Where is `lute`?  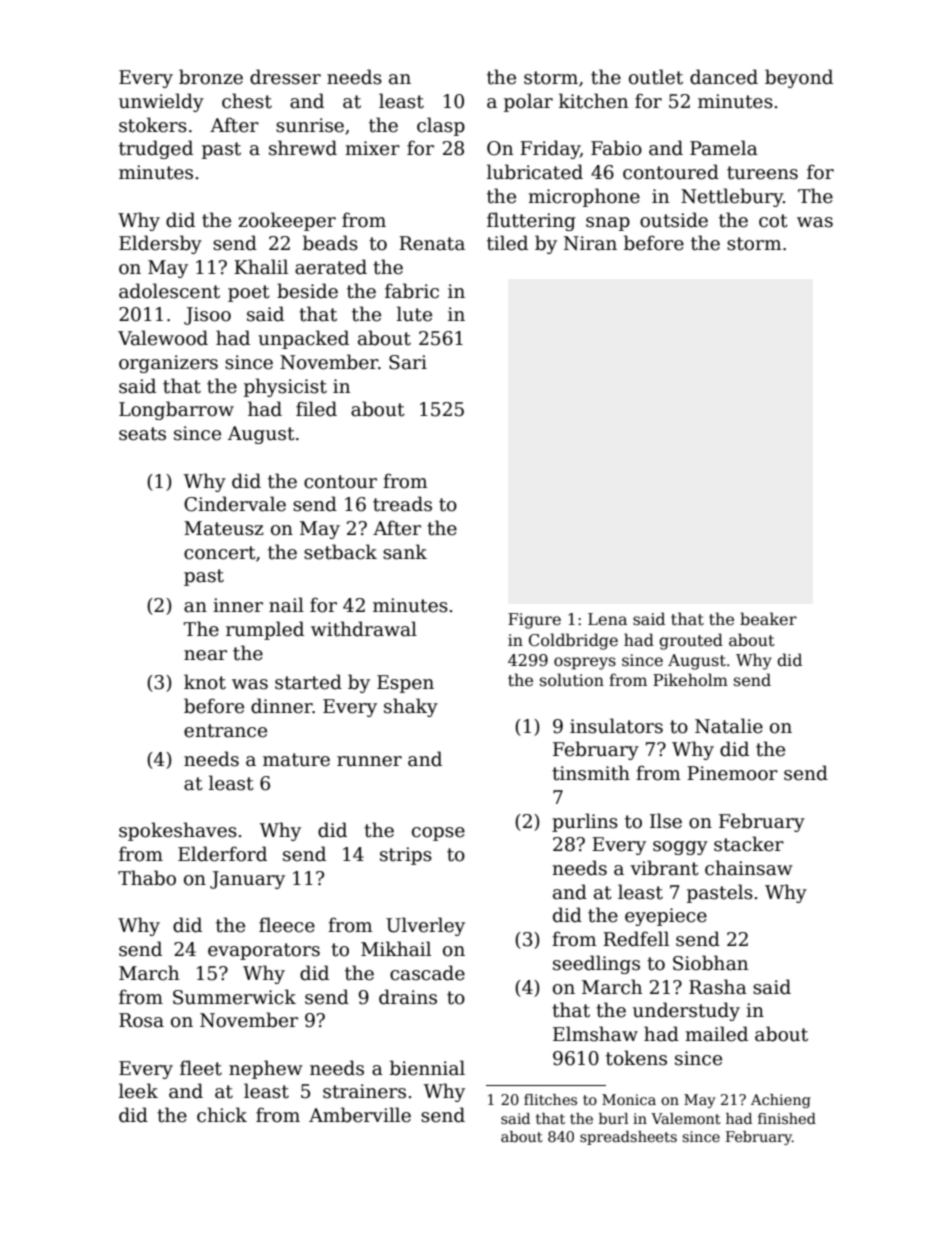 lute is located at coordinates (414, 314).
